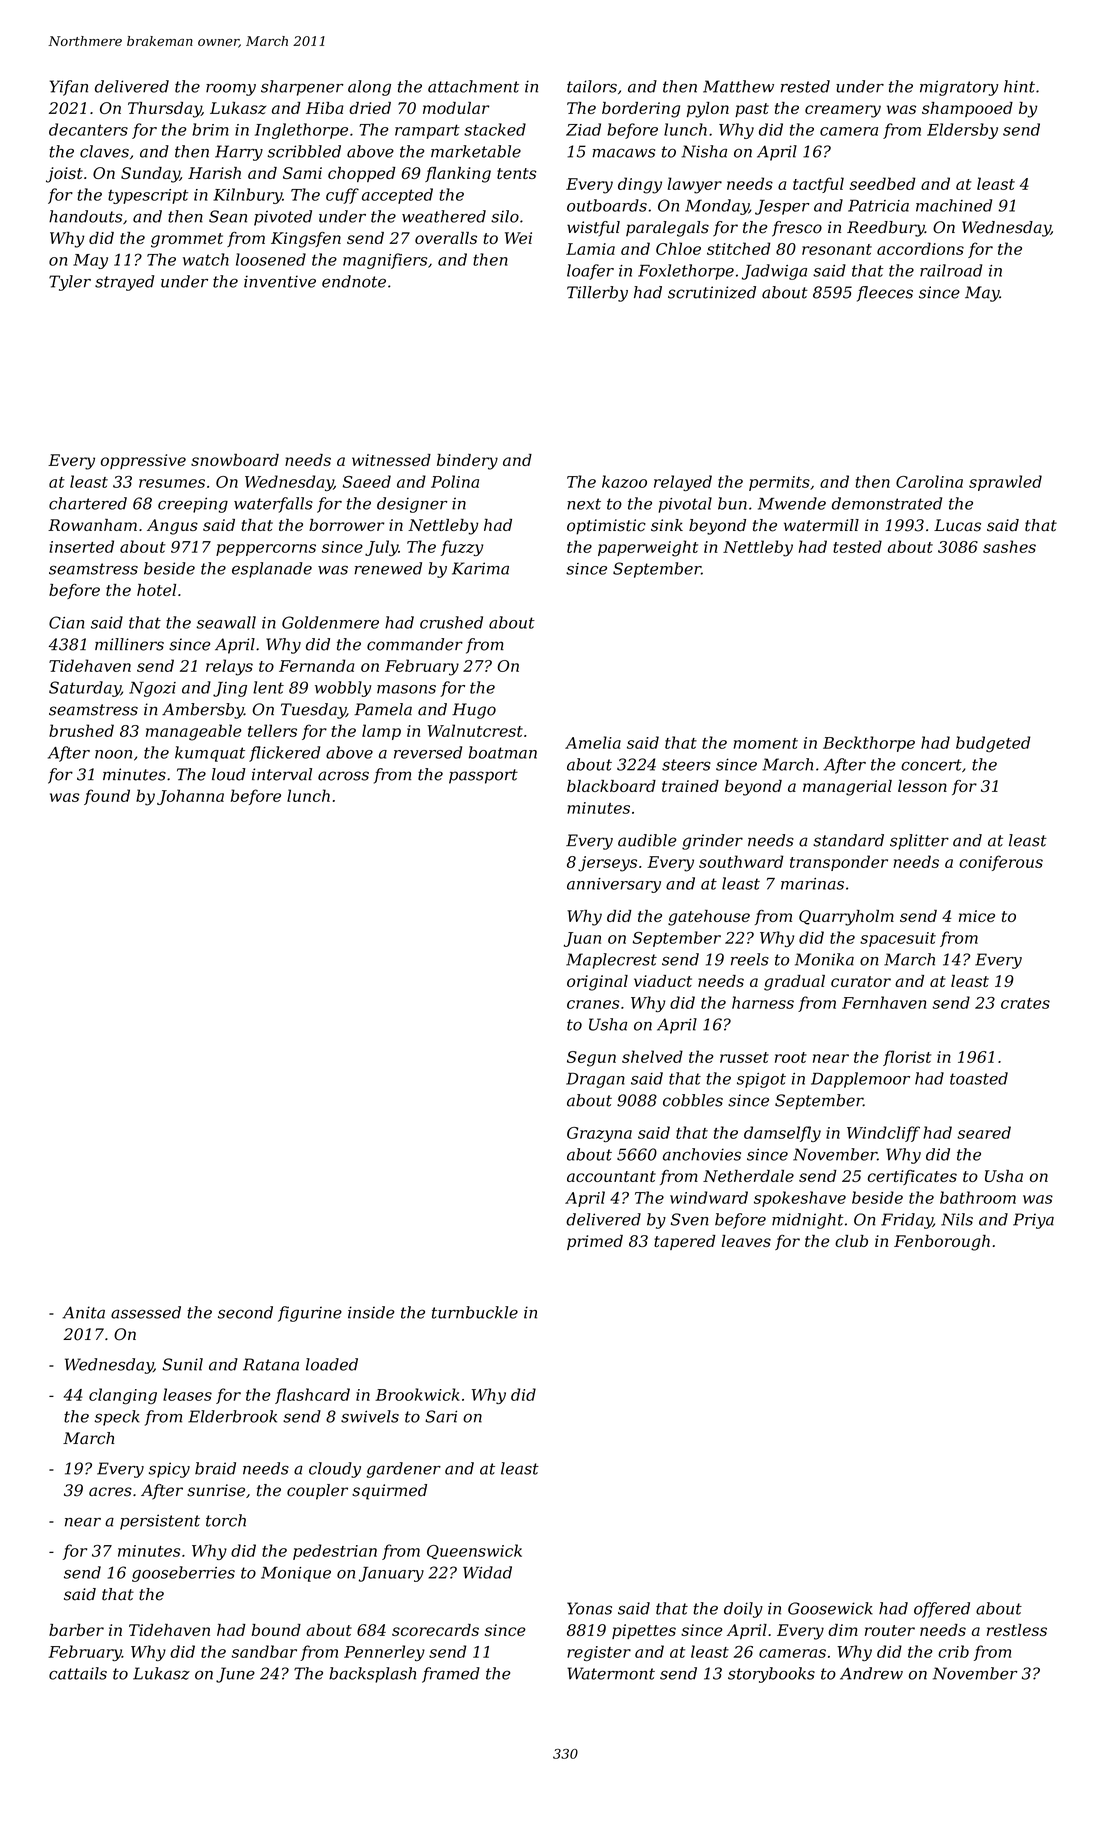 This document has width=1106, height=1822. Describe the element at coordinates (954, 205) in the document. I see `machined` at that location.
